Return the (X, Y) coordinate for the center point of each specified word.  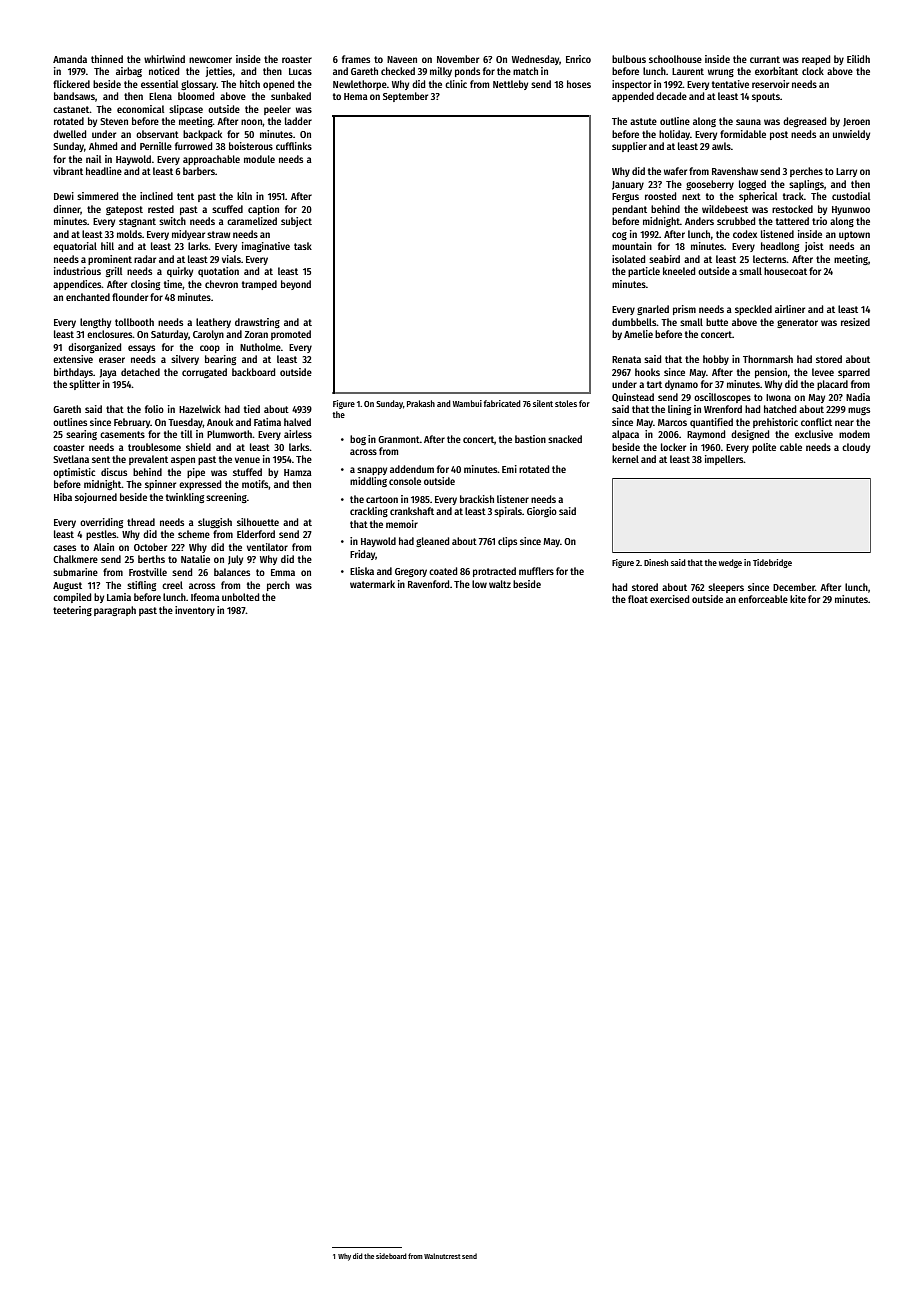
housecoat (785, 271)
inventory (195, 611)
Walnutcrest (442, 1256)
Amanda (70, 59)
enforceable (763, 599)
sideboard (391, 1256)
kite (798, 599)
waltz (500, 584)
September (405, 97)
